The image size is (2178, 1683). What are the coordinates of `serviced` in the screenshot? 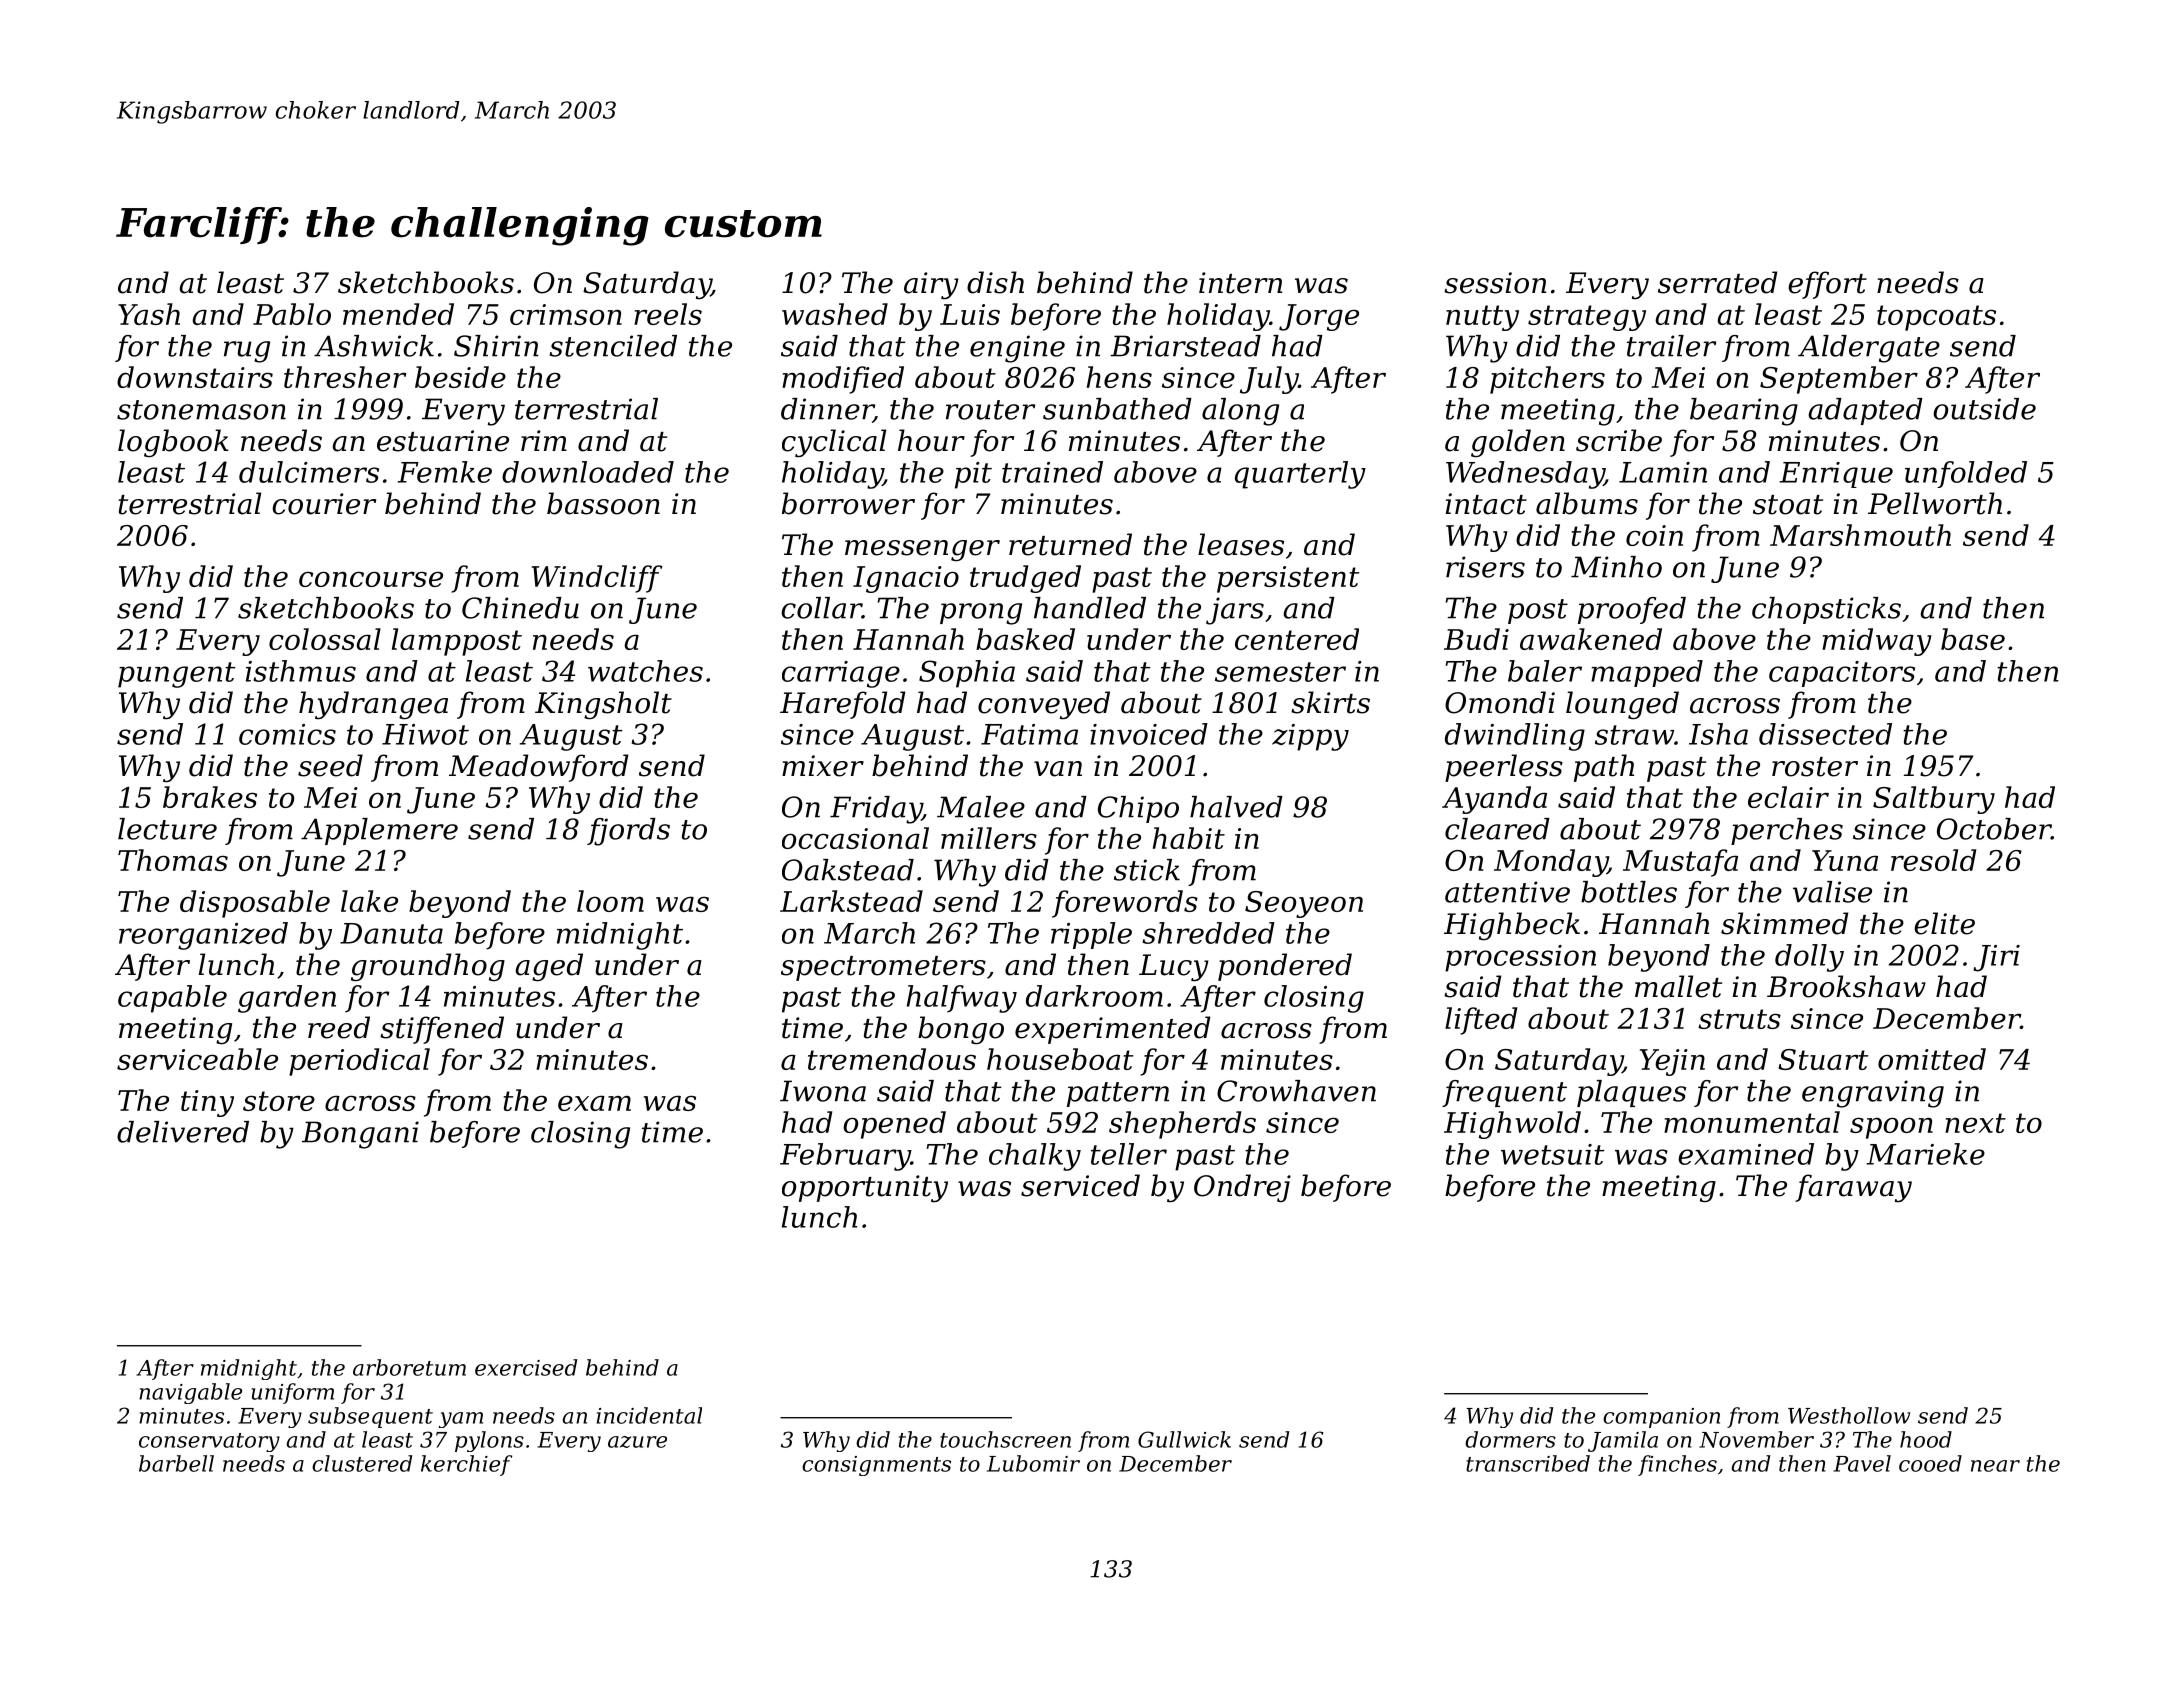 It's located at (1080, 1185).
